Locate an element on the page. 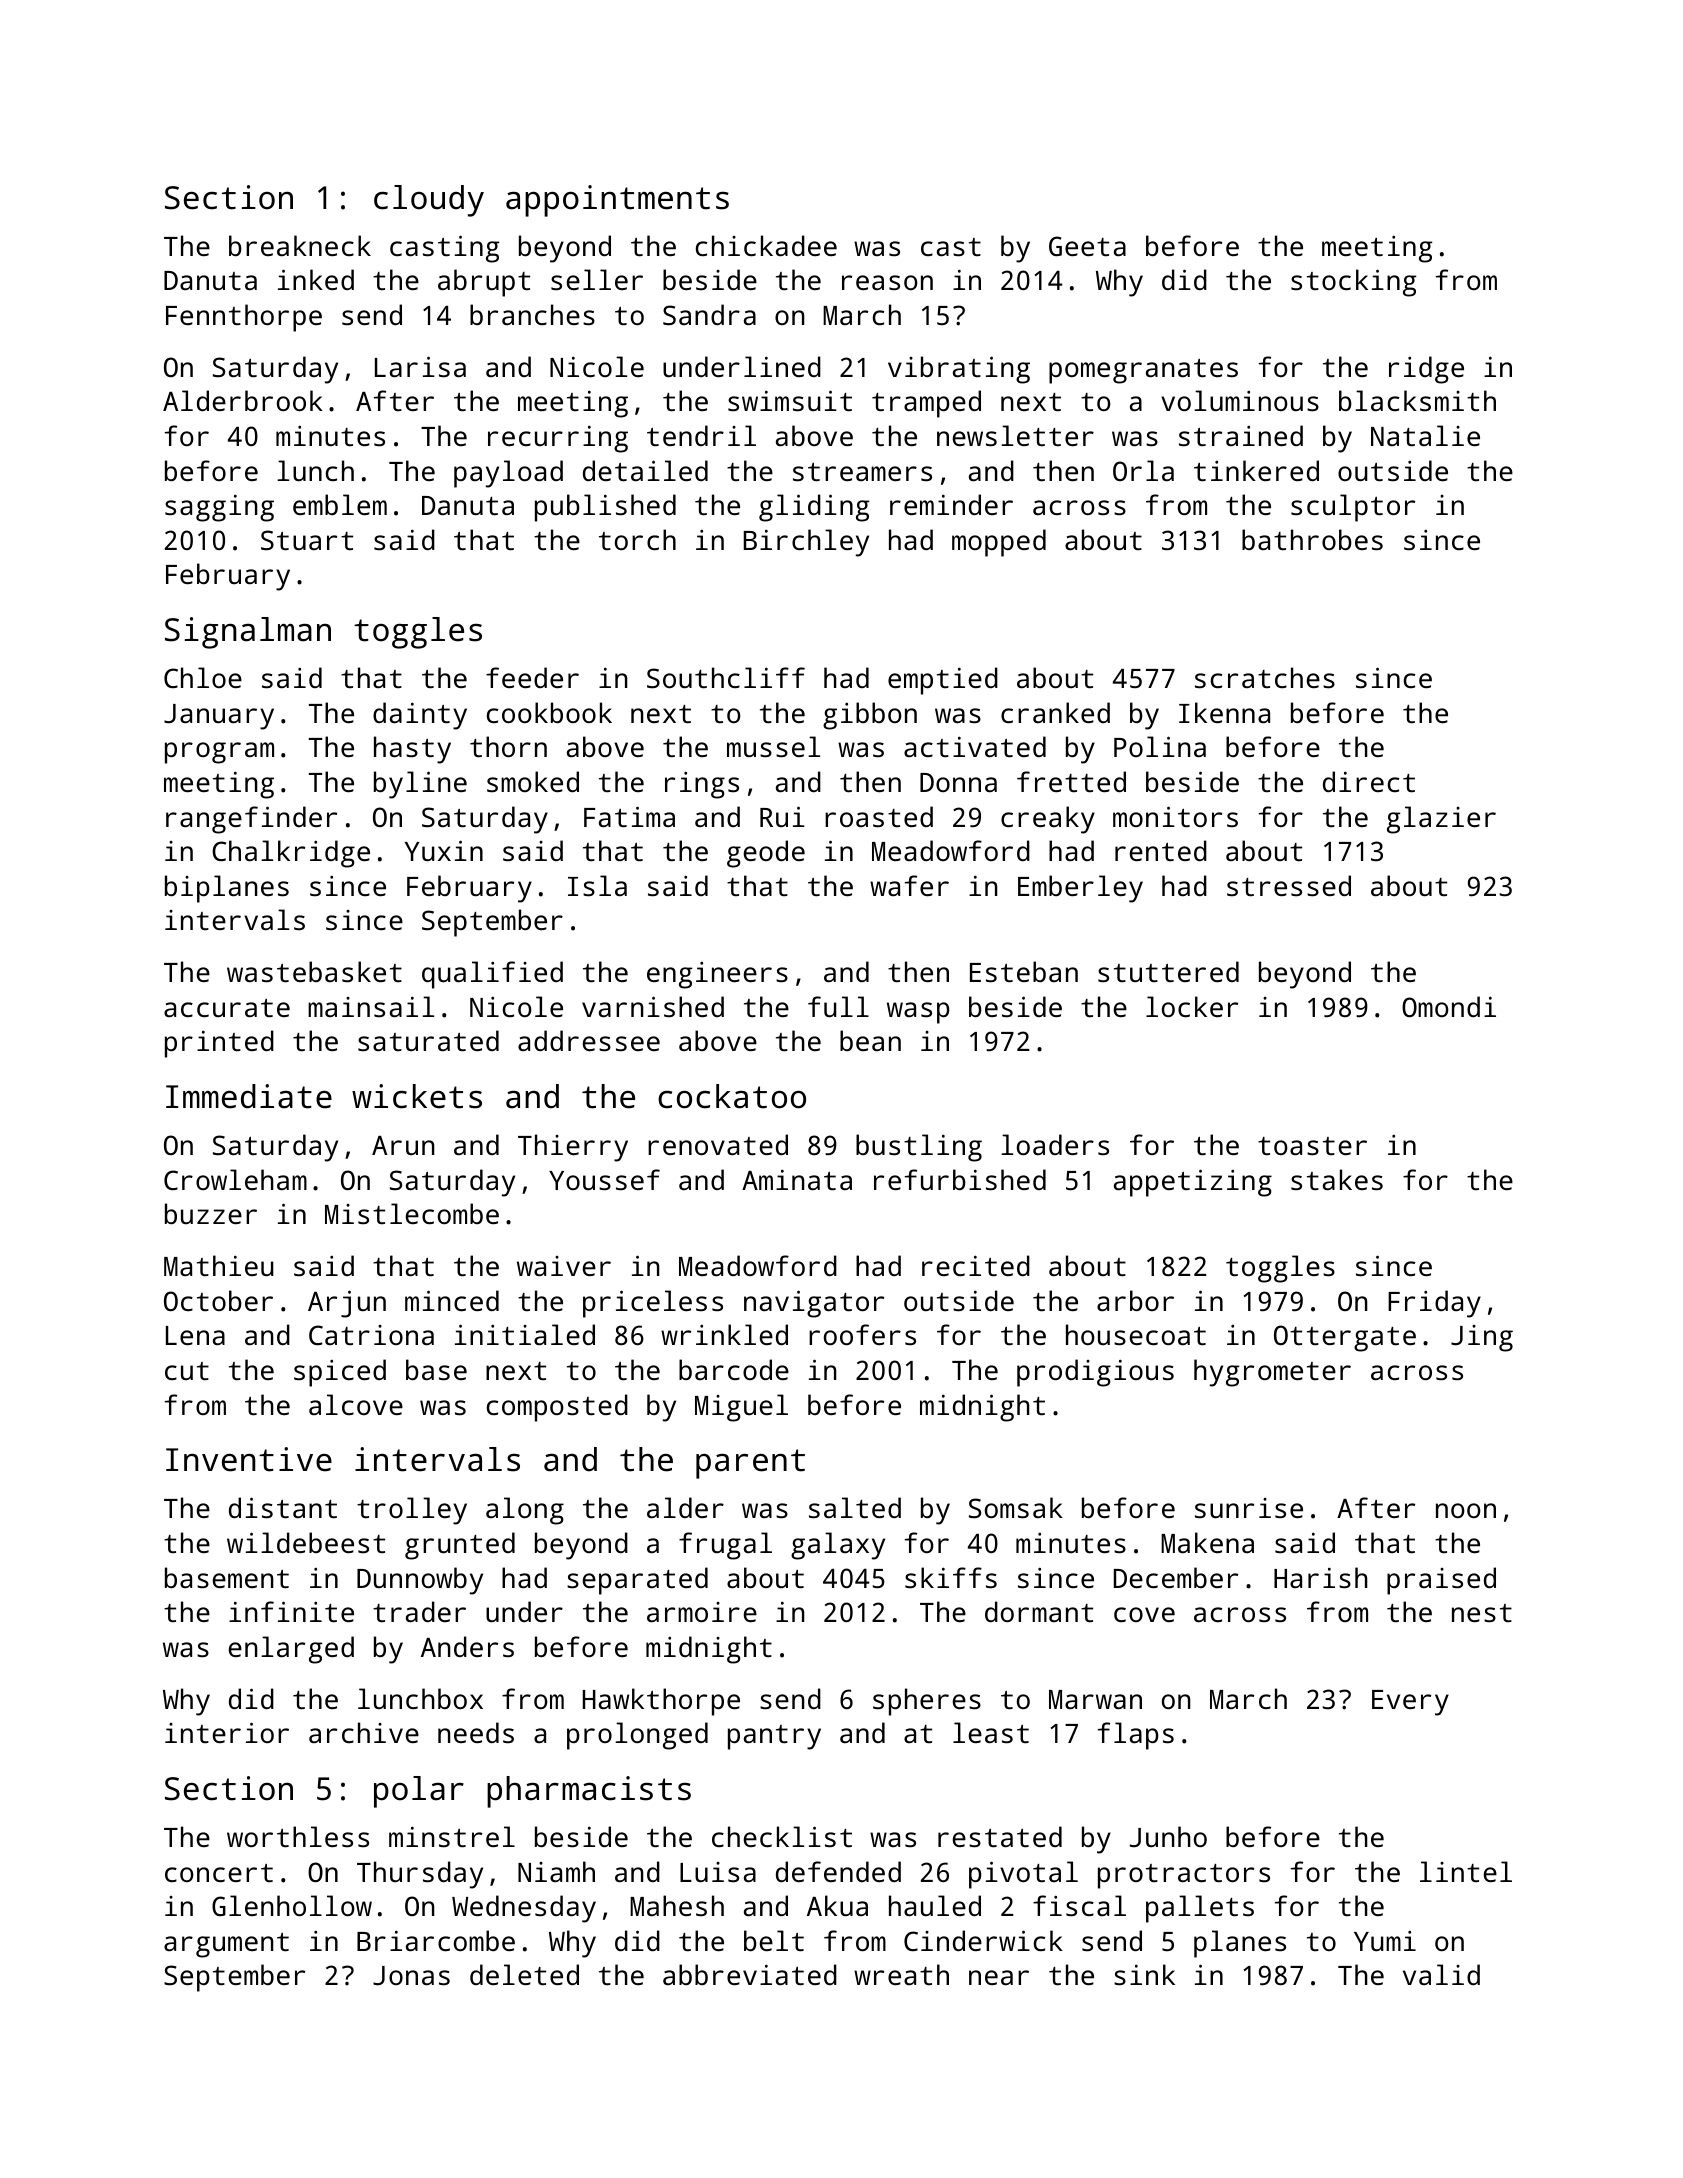 This image has width=1683, height=2178. Esteban is located at coordinates (1024, 972).
